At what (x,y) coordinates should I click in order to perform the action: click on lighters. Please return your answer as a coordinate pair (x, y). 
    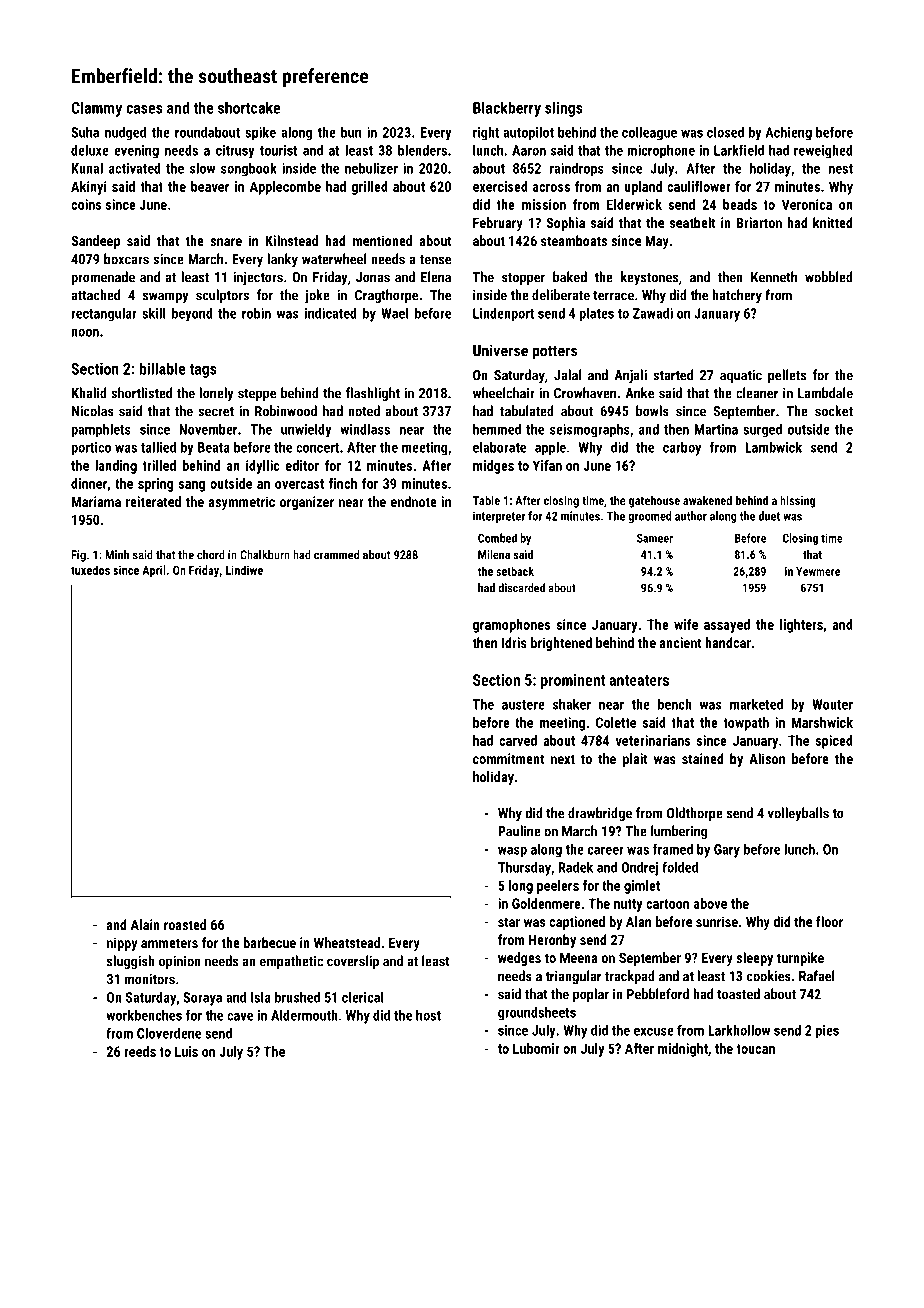
    Looking at the image, I should click on (801, 626).
